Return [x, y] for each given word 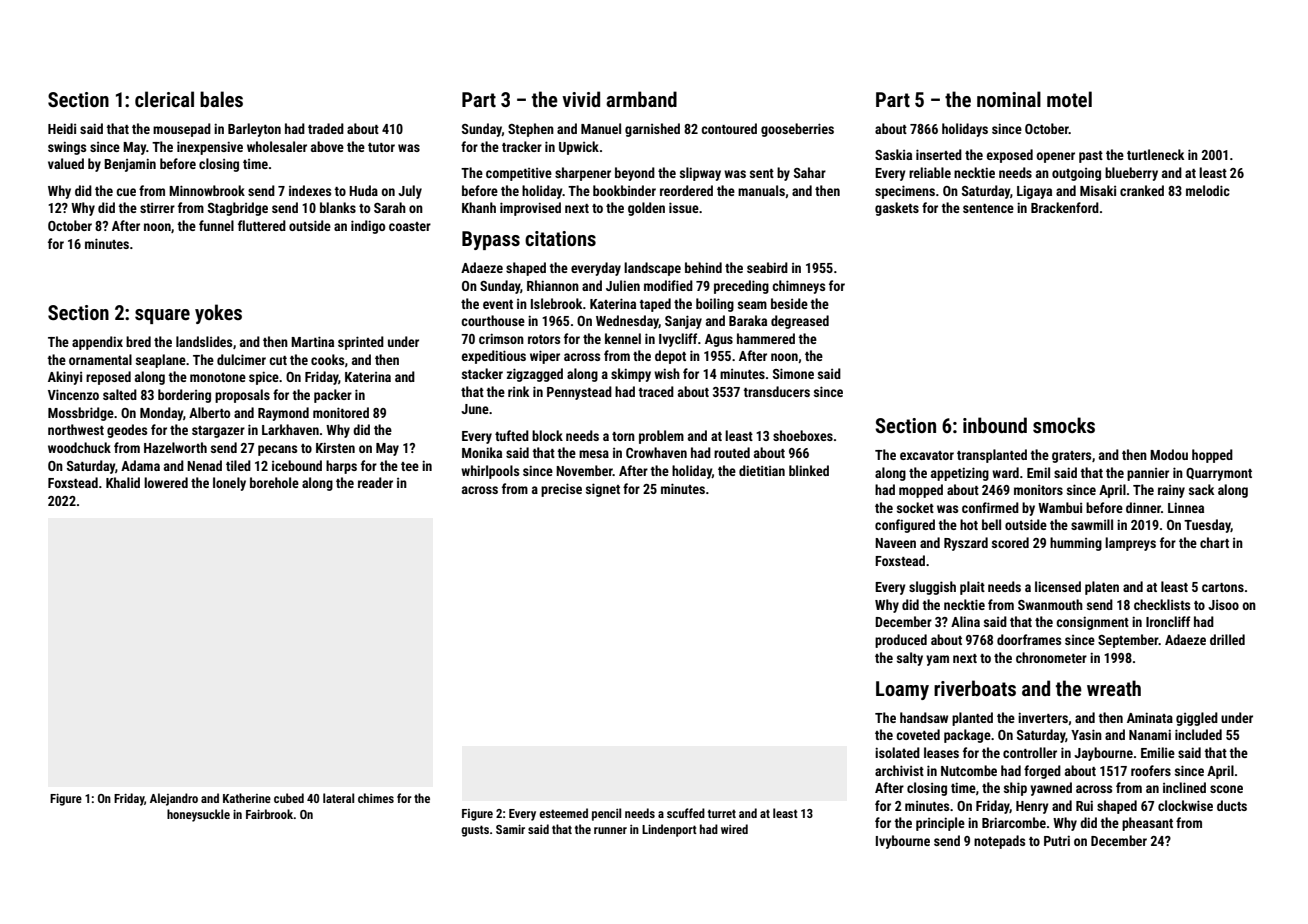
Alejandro [174, 799]
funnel [216, 225]
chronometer [1051, 657]
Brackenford [1065, 207]
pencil [606, 814]
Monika [482, 452]
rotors [544, 339]
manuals [761, 190]
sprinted [361, 343]
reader [375, 482]
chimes [376, 798]
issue [684, 207]
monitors [1038, 490]
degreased [800, 322]
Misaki [1098, 190]
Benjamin [130, 165]
